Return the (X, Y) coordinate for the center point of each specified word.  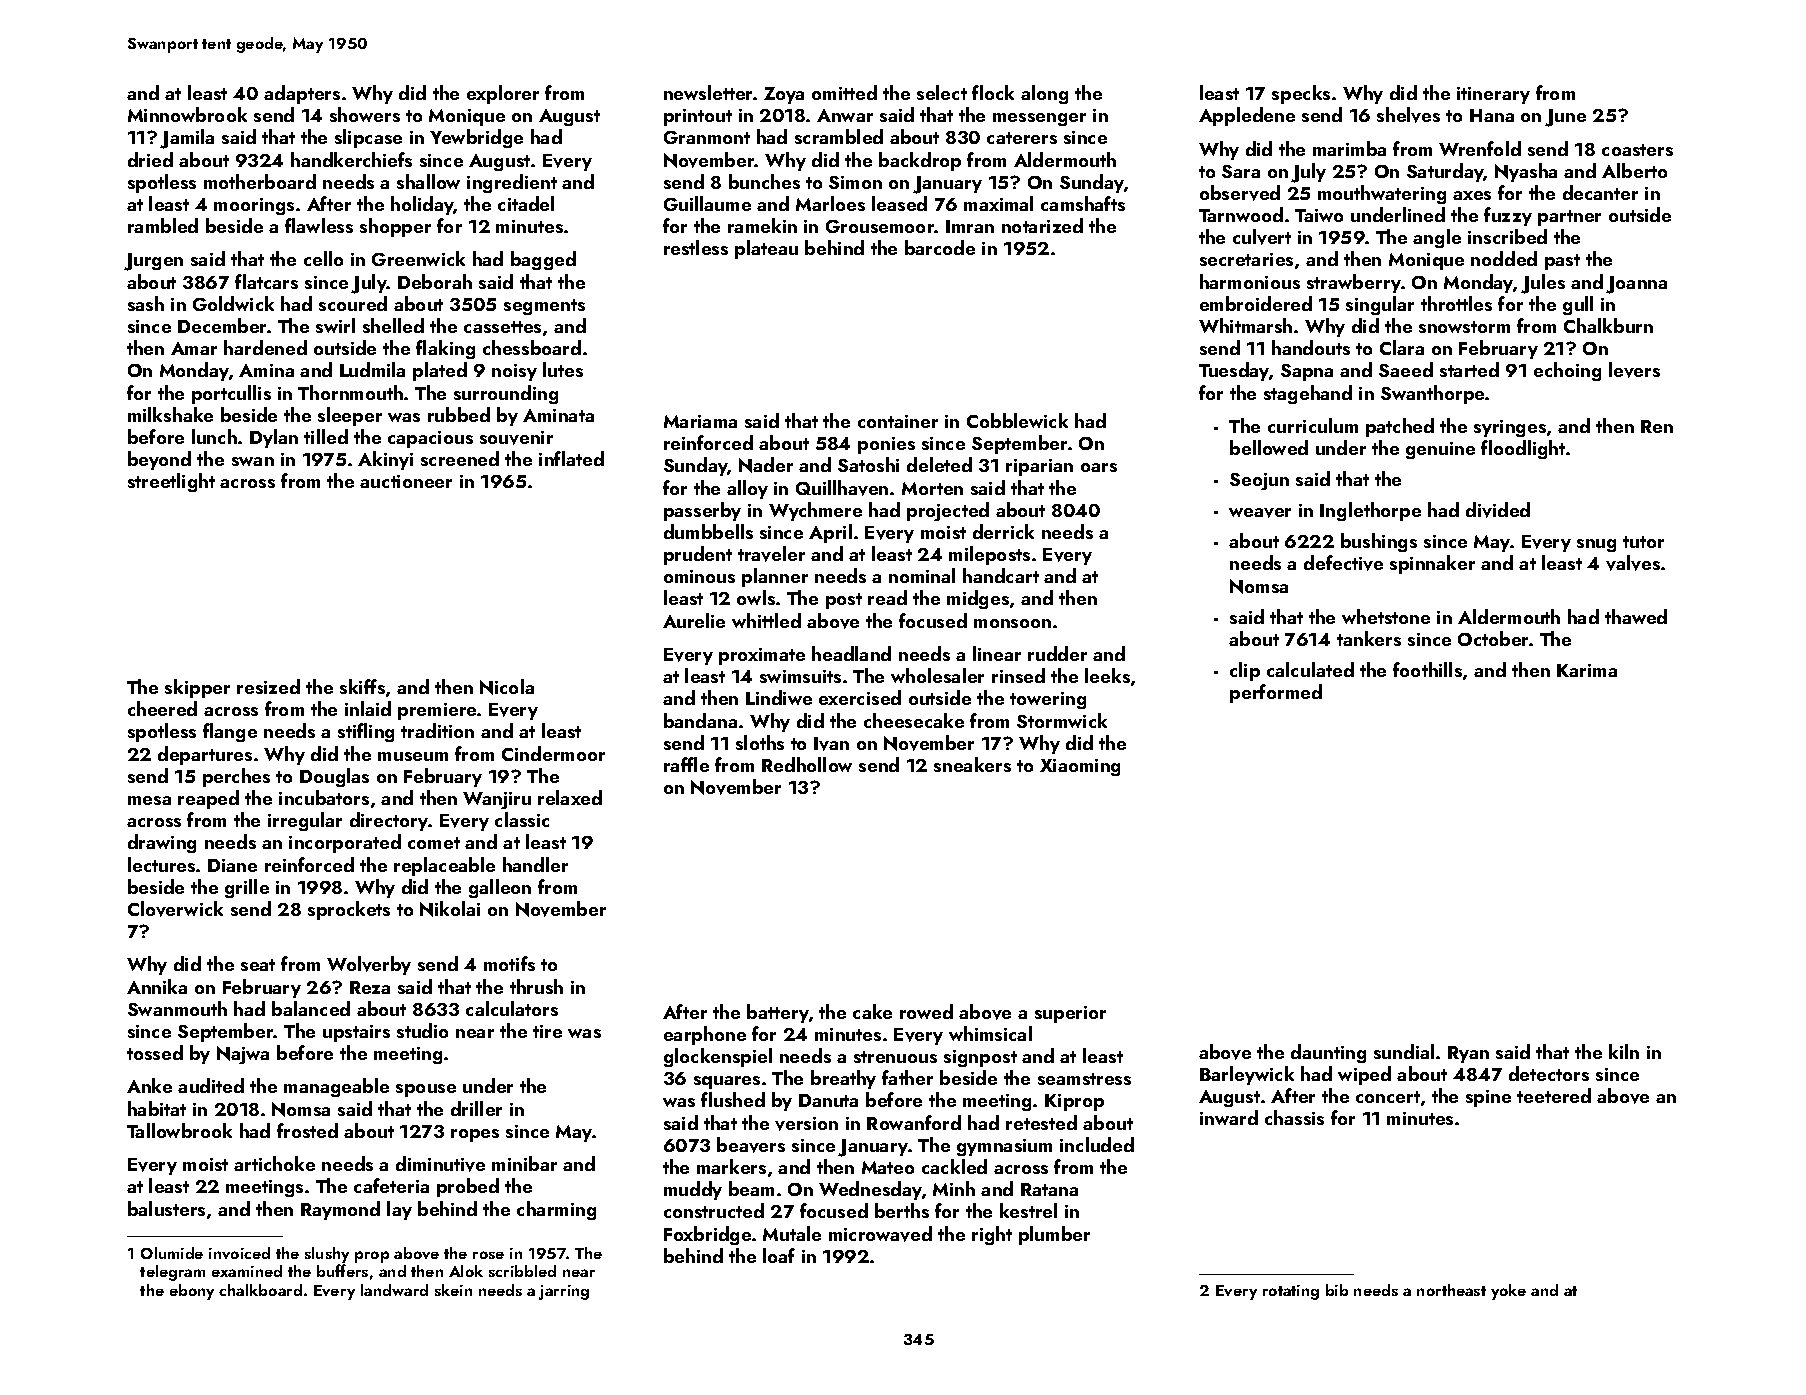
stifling (366, 732)
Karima (1587, 670)
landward (394, 1290)
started (1469, 369)
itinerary (1493, 95)
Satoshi (868, 464)
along (1044, 94)
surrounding (506, 394)
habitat (157, 1108)
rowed (926, 1011)
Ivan (831, 744)
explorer (503, 94)
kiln (1624, 1051)
